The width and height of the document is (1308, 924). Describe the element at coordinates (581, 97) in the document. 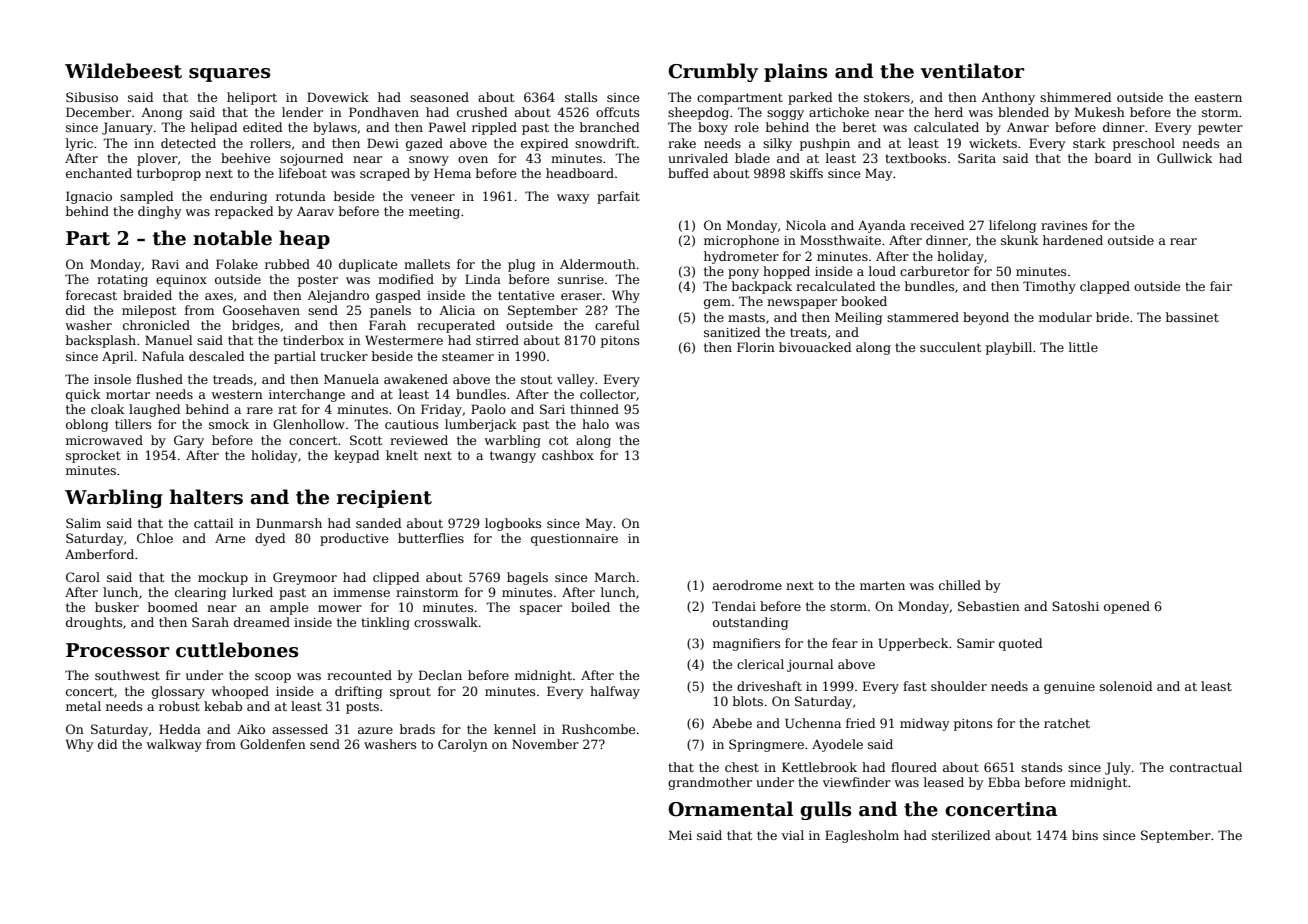

I see `stalls` at that location.
